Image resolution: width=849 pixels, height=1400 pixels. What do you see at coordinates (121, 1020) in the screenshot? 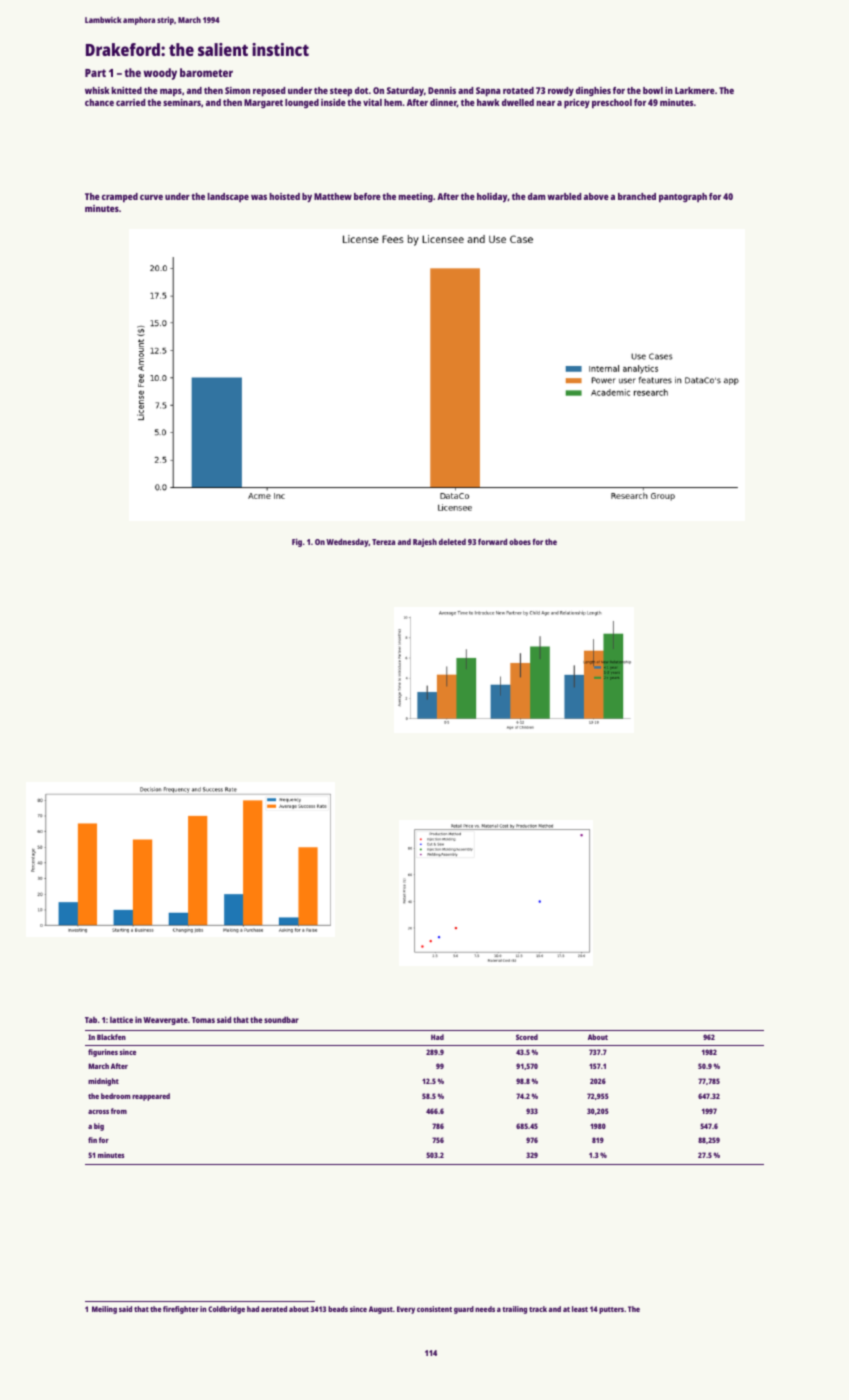
I see `lattice` at bounding box center [121, 1020].
